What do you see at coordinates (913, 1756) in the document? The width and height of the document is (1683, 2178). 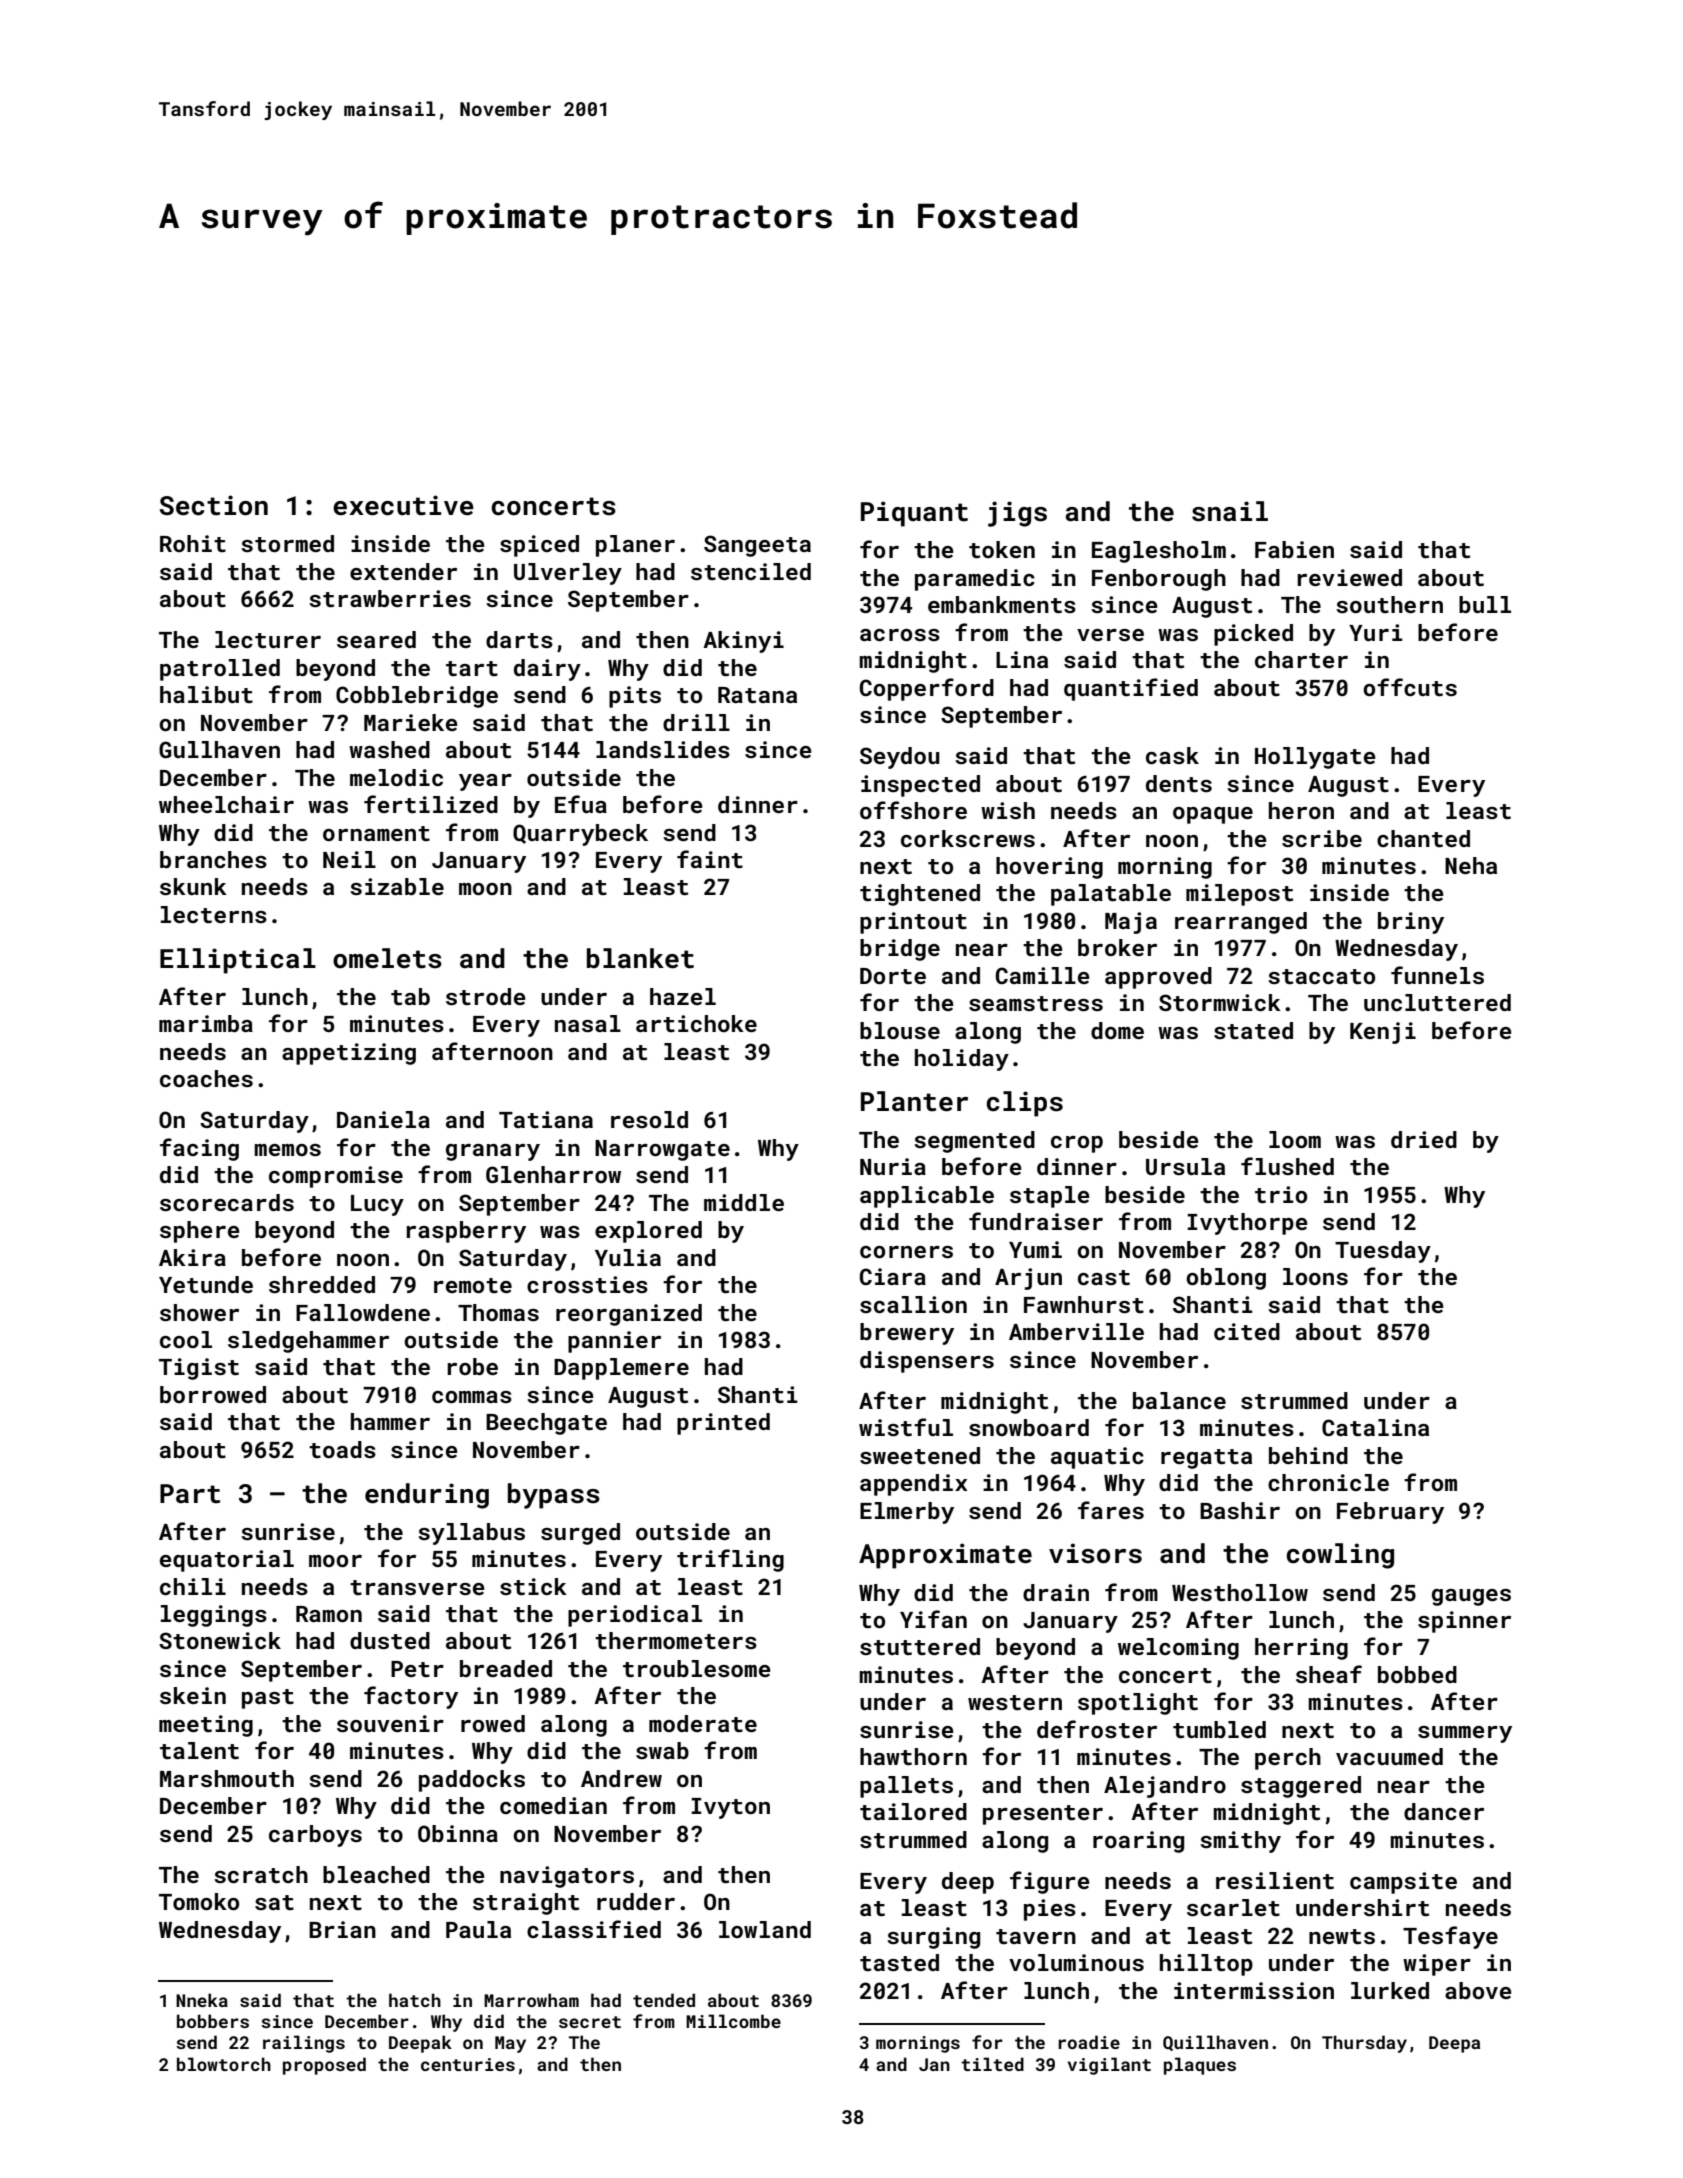 I see `hawthorn` at bounding box center [913, 1756].
